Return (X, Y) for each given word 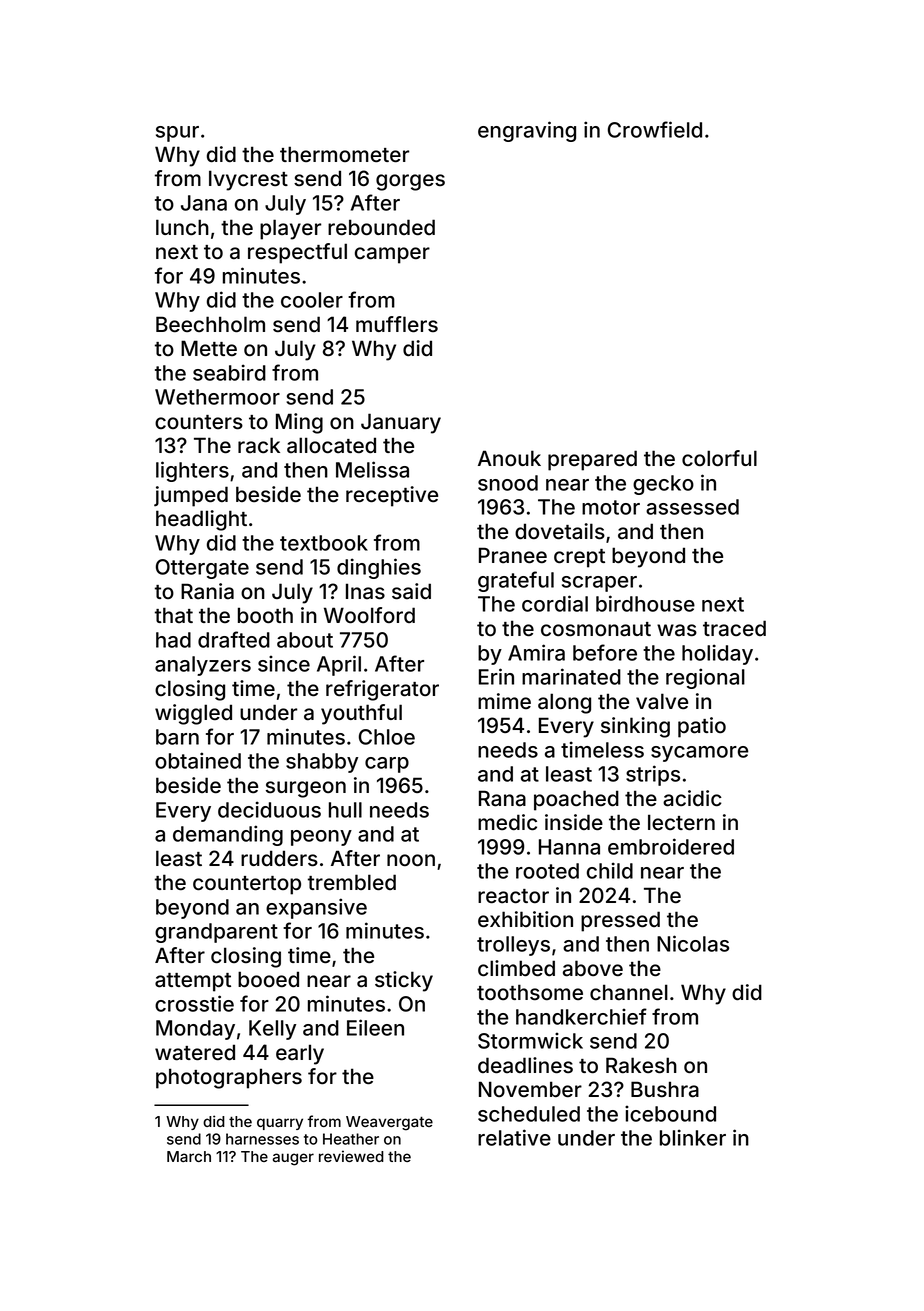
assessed (692, 507)
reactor (513, 896)
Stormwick (530, 1040)
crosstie (194, 1003)
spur (177, 134)
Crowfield (655, 129)
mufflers (397, 324)
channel (629, 992)
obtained (198, 760)
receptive (392, 496)
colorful (719, 458)
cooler (312, 300)
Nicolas (693, 943)
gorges (410, 182)
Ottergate (202, 569)
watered (195, 1052)
